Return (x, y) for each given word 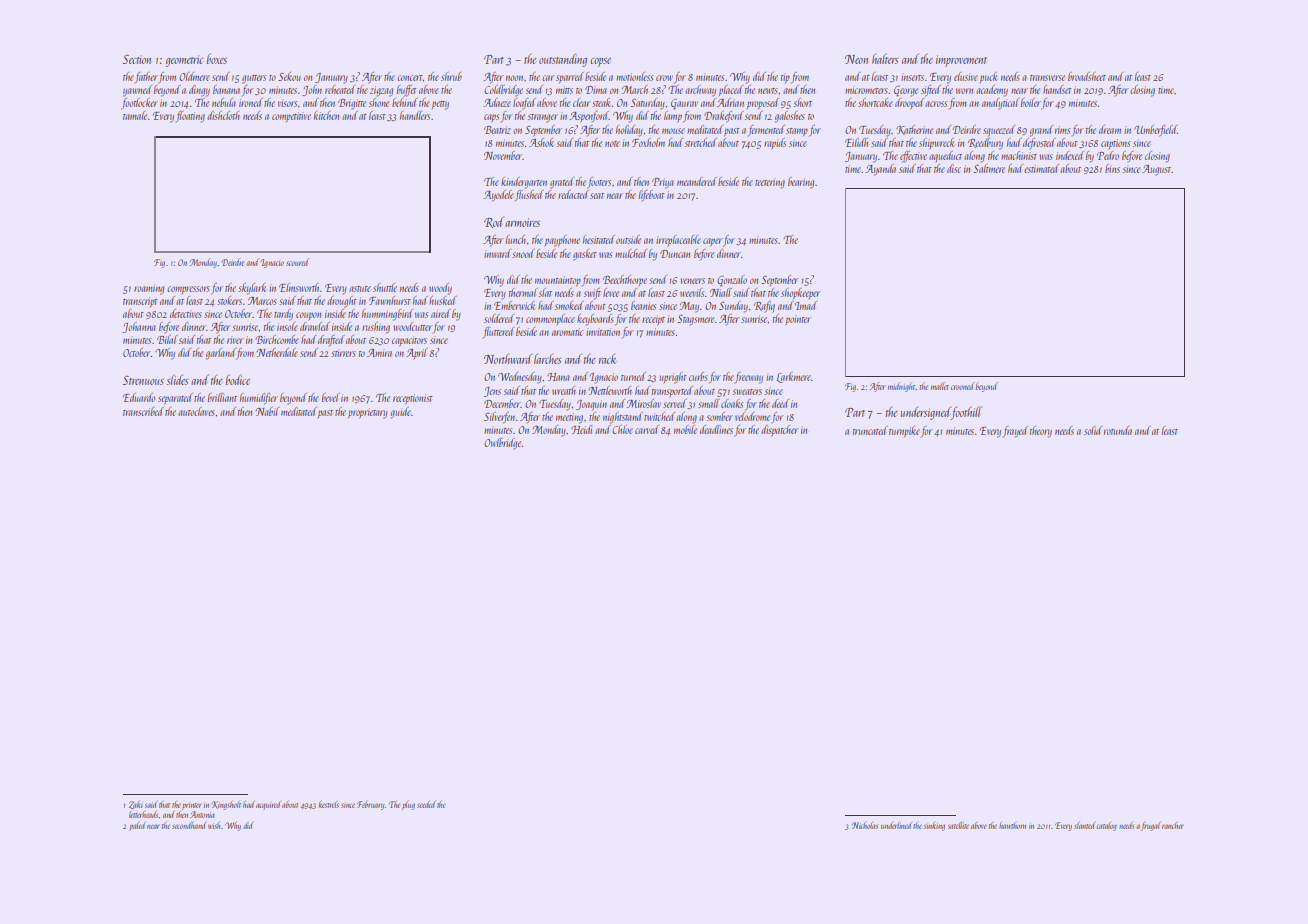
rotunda (1118, 430)
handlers (415, 115)
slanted (1085, 825)
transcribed (143, 411)
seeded (426, 804)
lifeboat (652, 195)
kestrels (329, 804)
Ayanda (880, 170)
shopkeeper (801, 293)
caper (713, 242)
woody (440, 289)
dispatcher (780, 431)
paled (137, 826)
